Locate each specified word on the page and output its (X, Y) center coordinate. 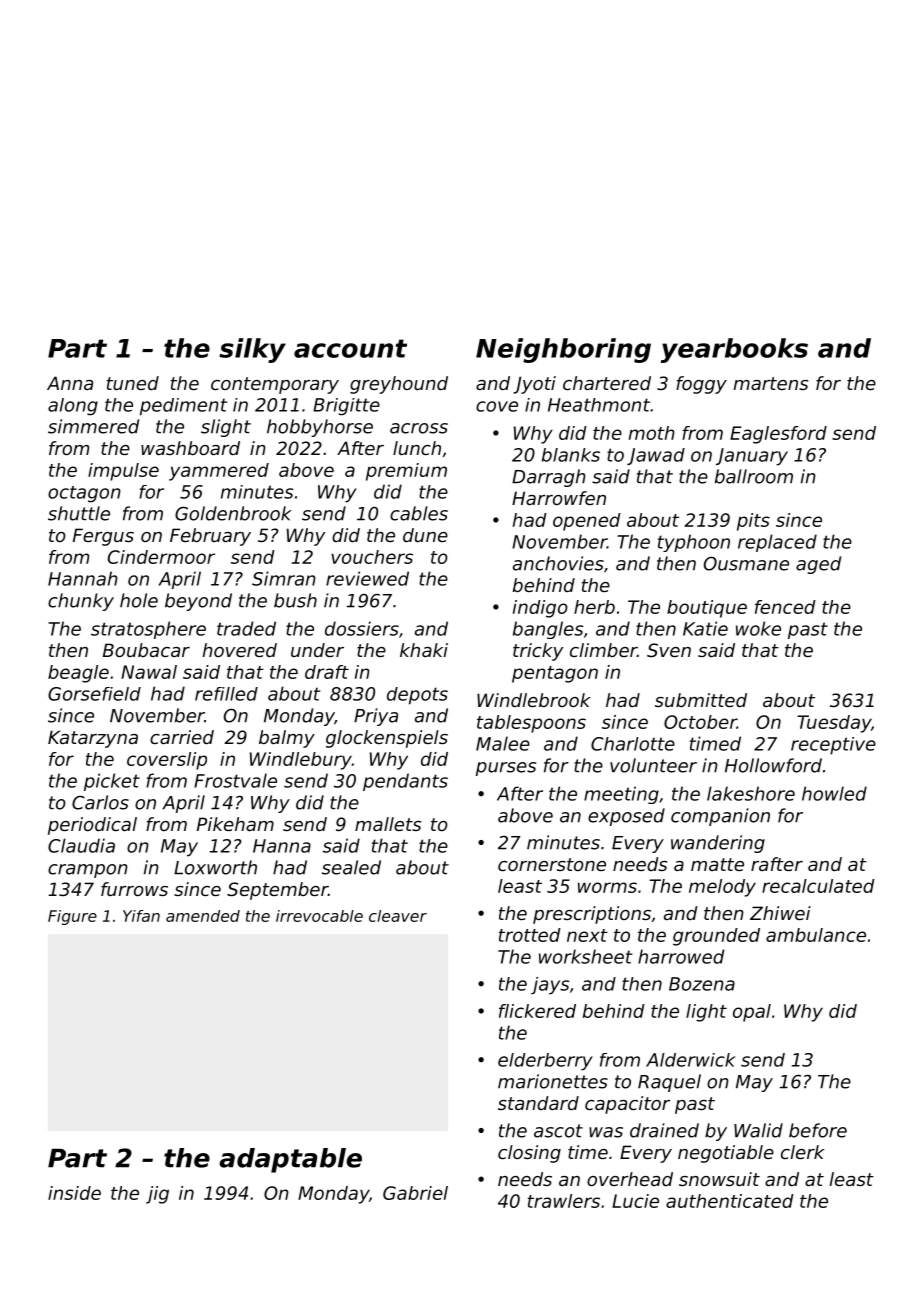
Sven (669, 650)
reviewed (367, 578)
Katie (705, 628)
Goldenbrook (233, 513)
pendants (405, 782)
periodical (92, 826)
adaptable (290, 1160)
